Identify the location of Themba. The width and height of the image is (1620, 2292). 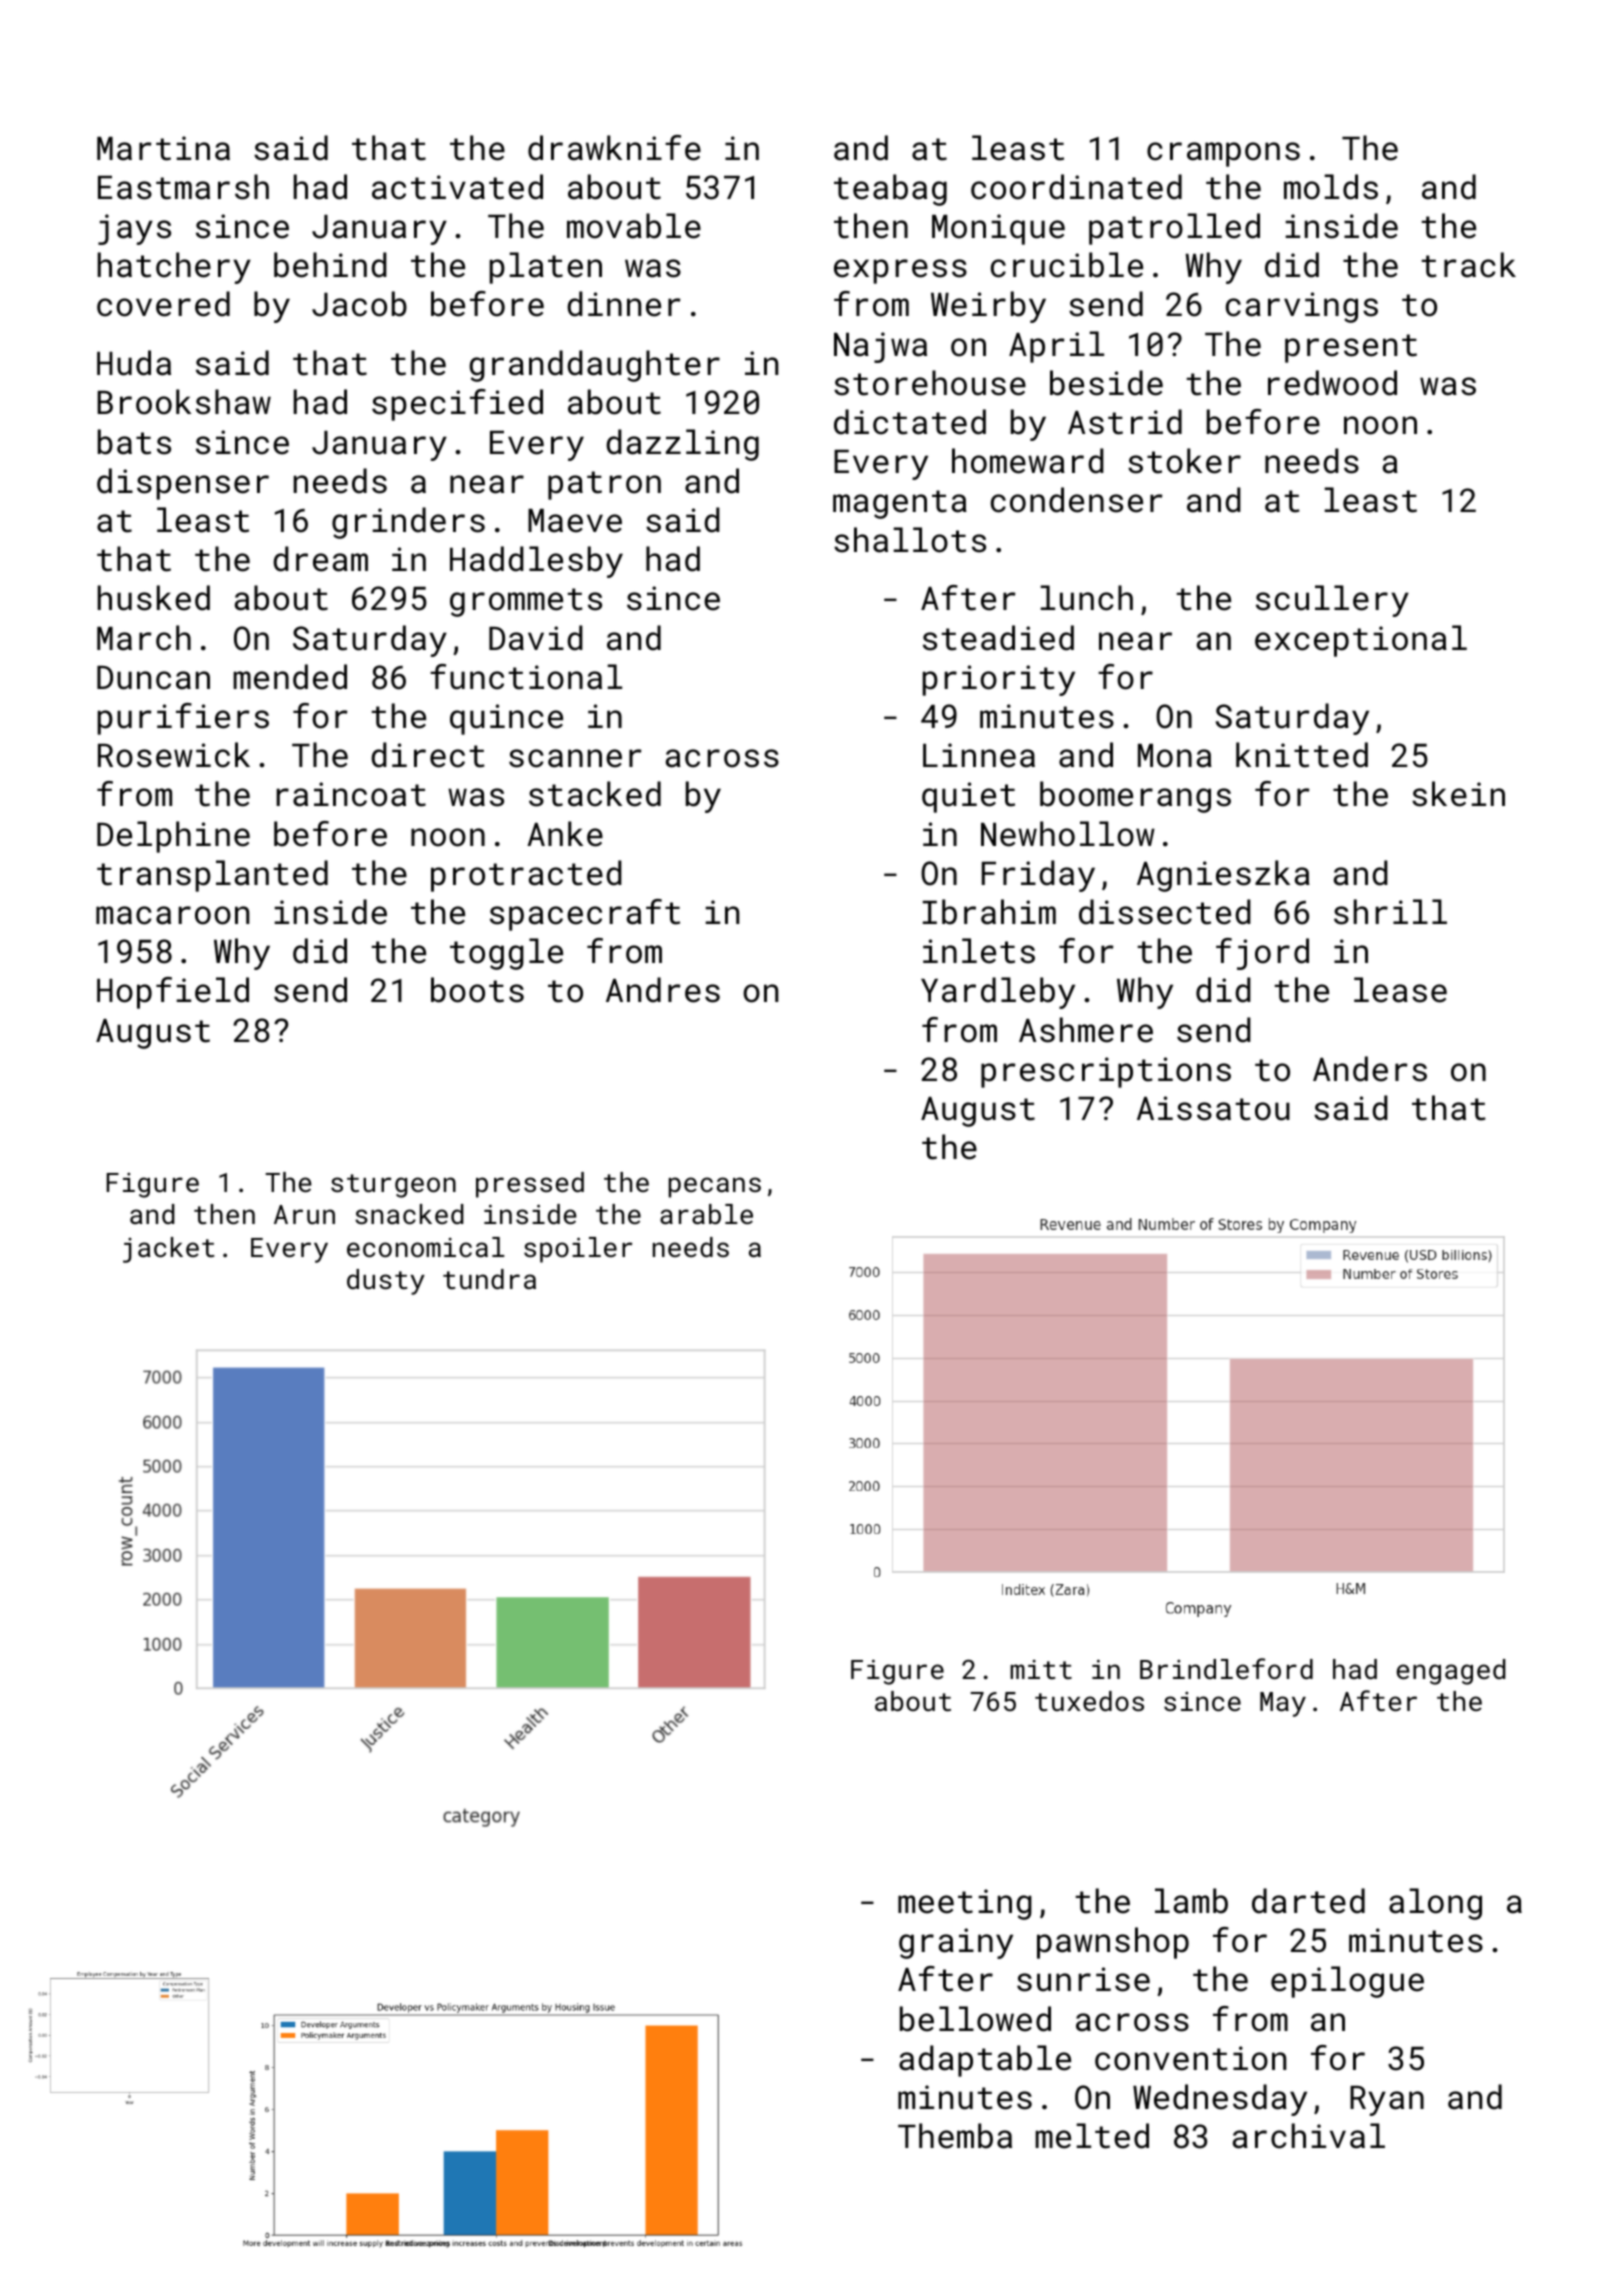
(955, 2136).
